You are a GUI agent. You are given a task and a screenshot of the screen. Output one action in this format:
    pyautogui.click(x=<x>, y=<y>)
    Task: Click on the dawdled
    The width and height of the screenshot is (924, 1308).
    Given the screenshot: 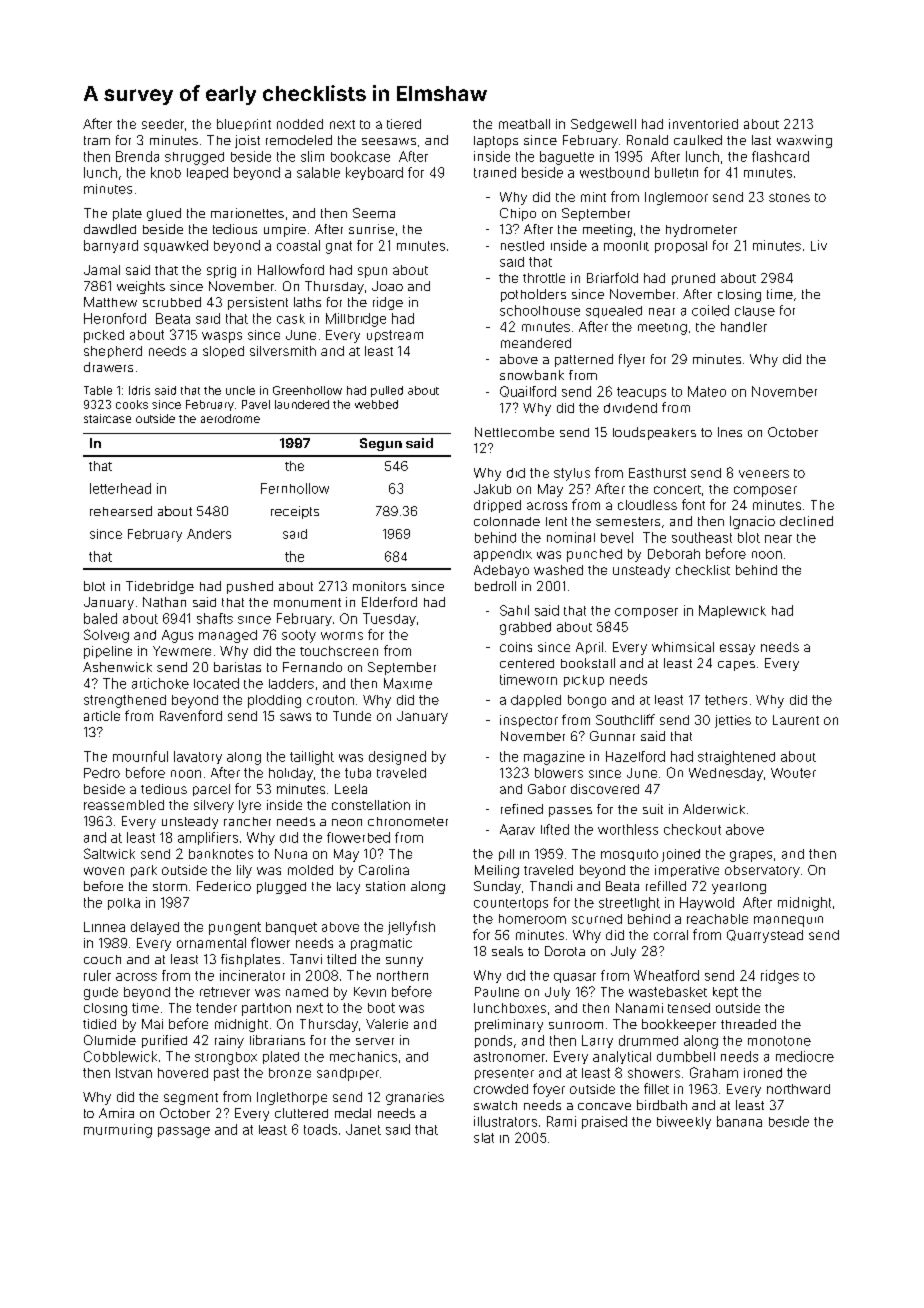 What is the action you would take?
    pyautogui.click(x=110, y=229)
